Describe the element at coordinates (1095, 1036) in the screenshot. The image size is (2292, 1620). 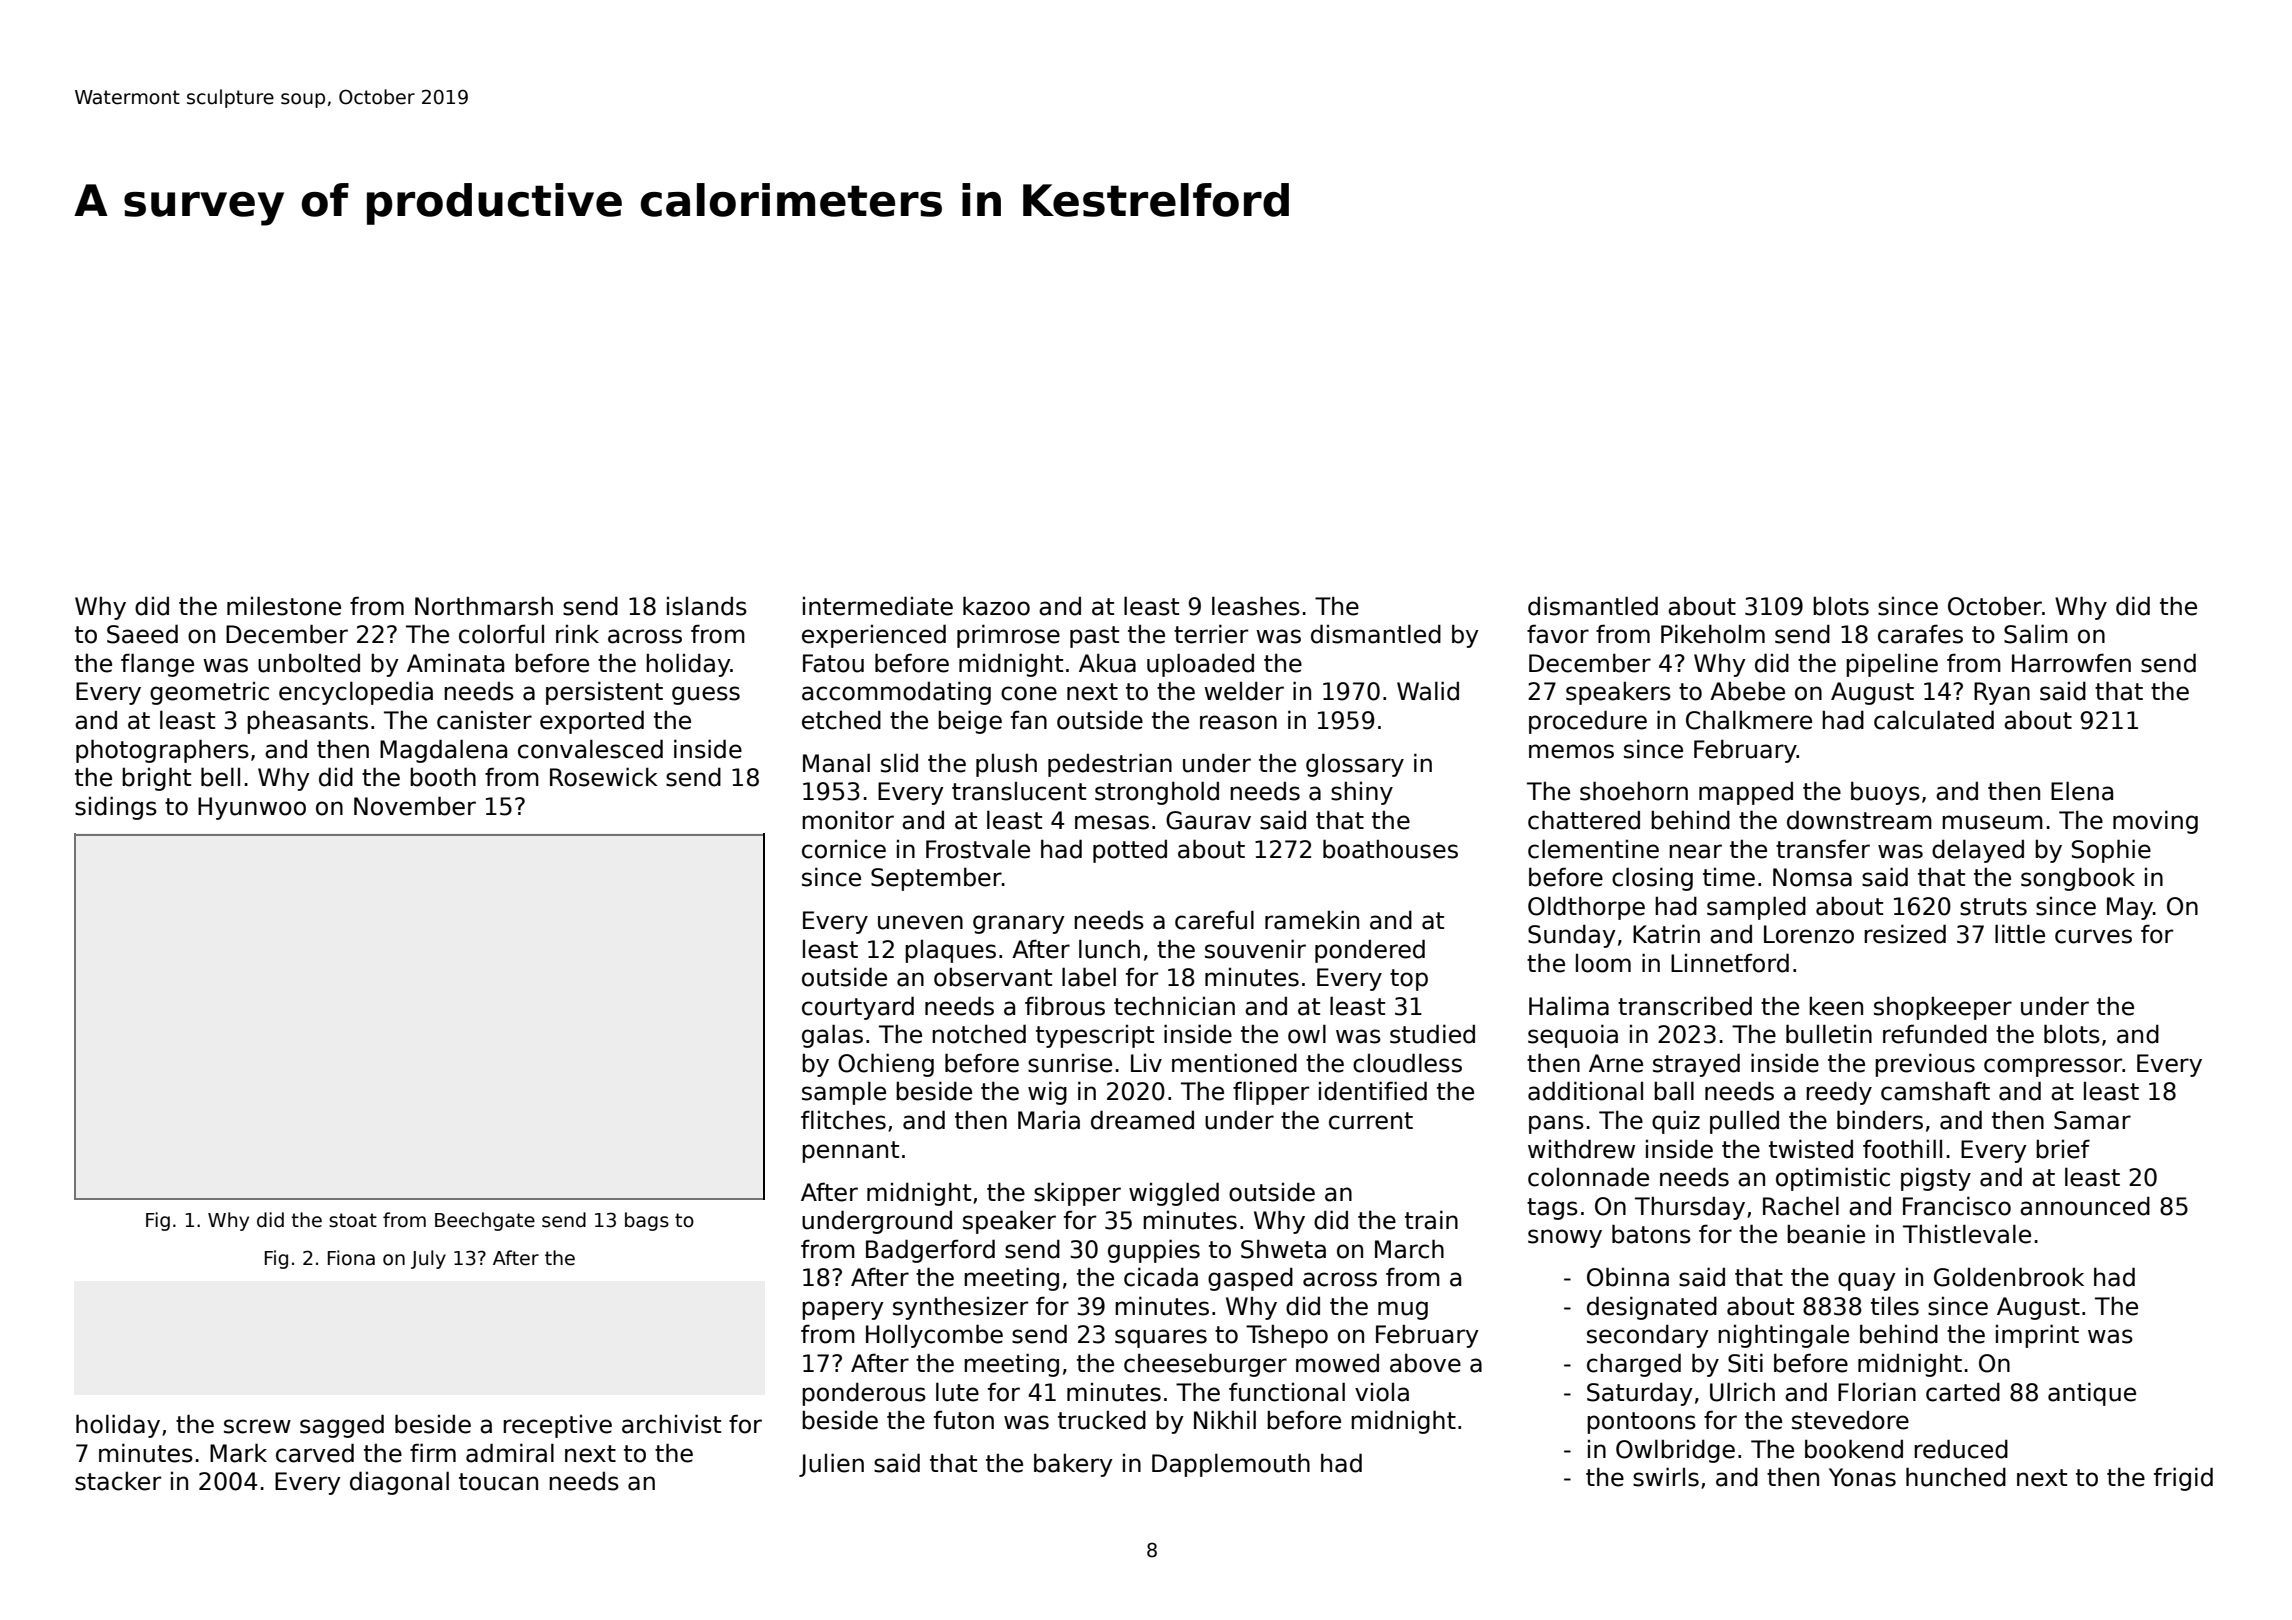
I see `typescript` at that location.
